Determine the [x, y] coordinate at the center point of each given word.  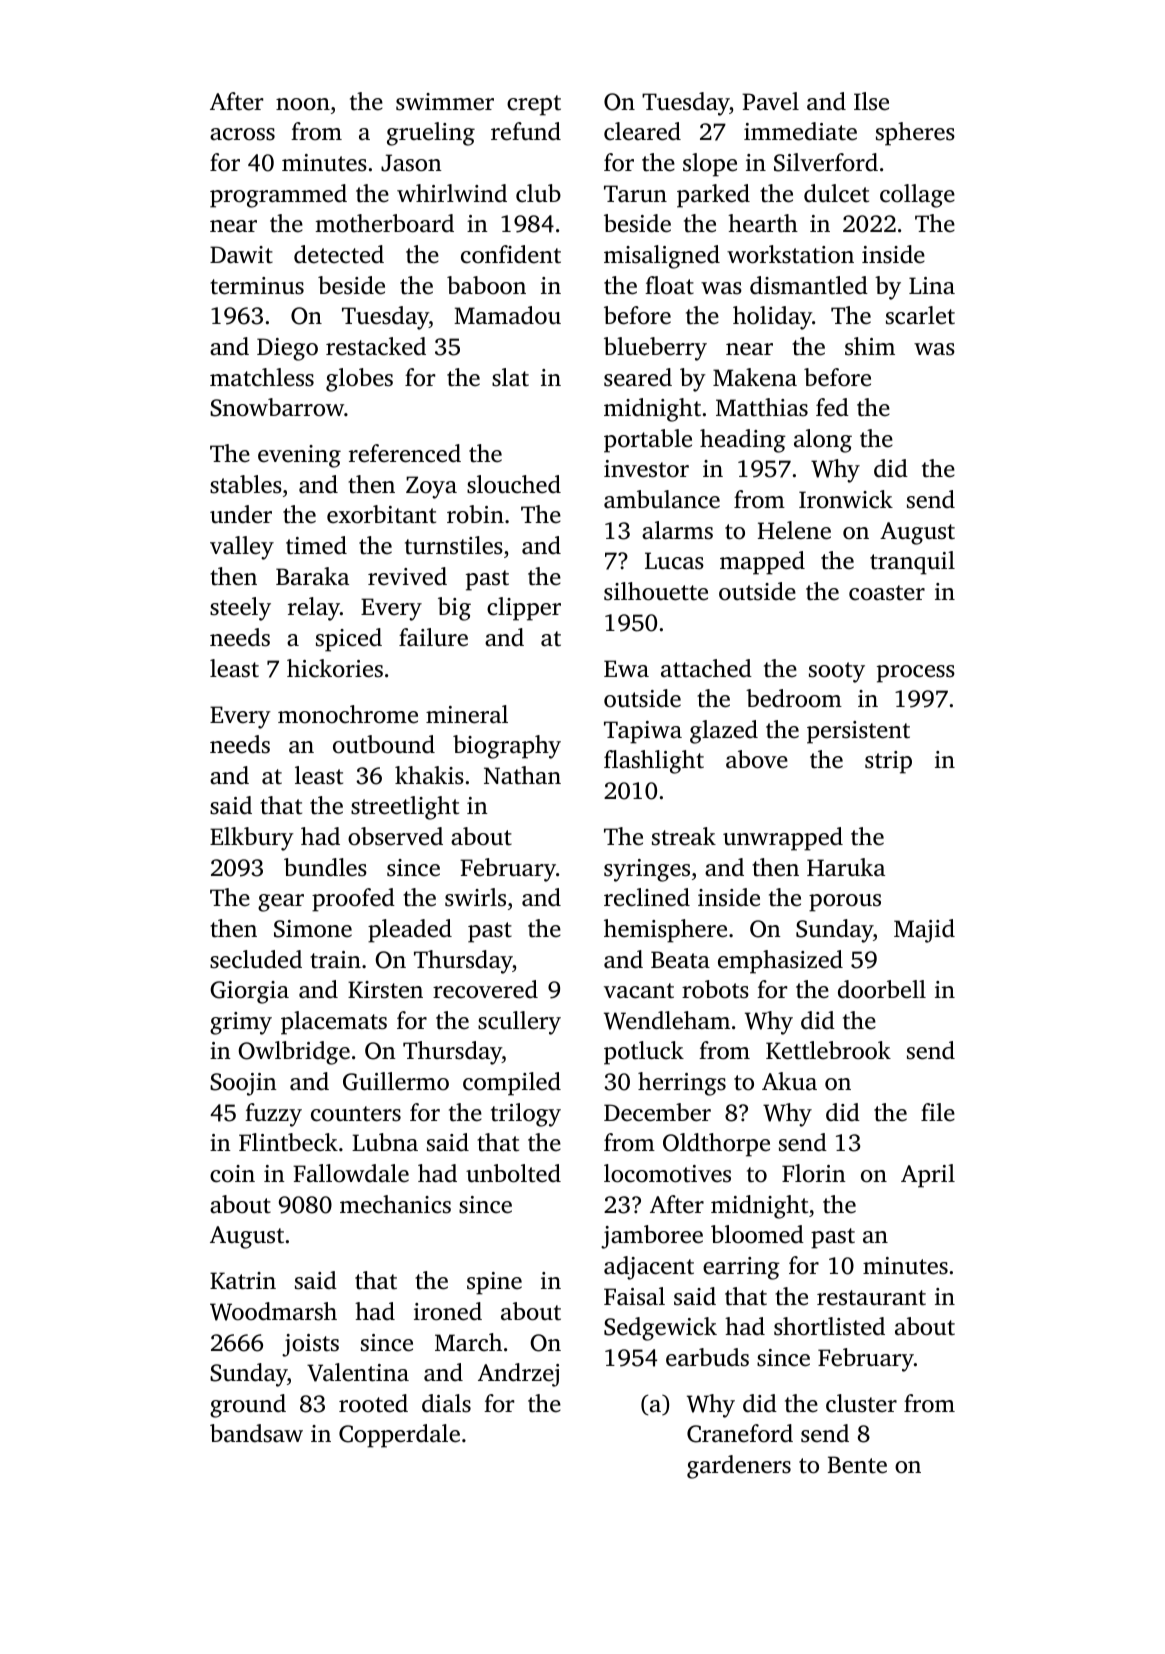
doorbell [882, 989]
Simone [313, 929]
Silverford [826, 162]
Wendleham [667, 1020]
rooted [373, 1403]
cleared [642, 131]
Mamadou [507, 315]
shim [870, 346]
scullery [519, 1023]
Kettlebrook [828, 1050]
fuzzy [273, 1115]
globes [359, 380]
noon [303, 104]
